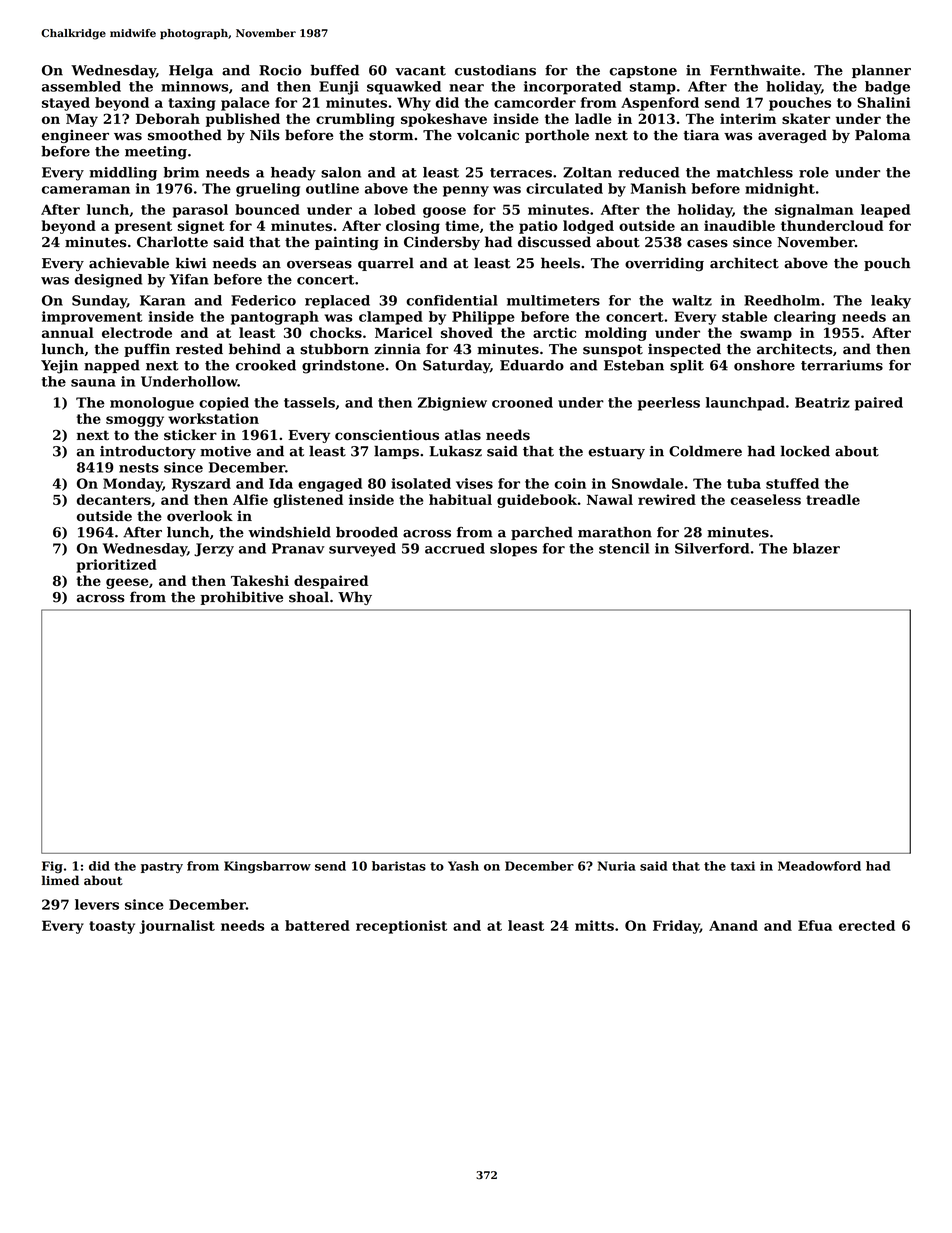 This screenshot has width=952, height=1233. I want to click on stayed, so click(66, 104).
